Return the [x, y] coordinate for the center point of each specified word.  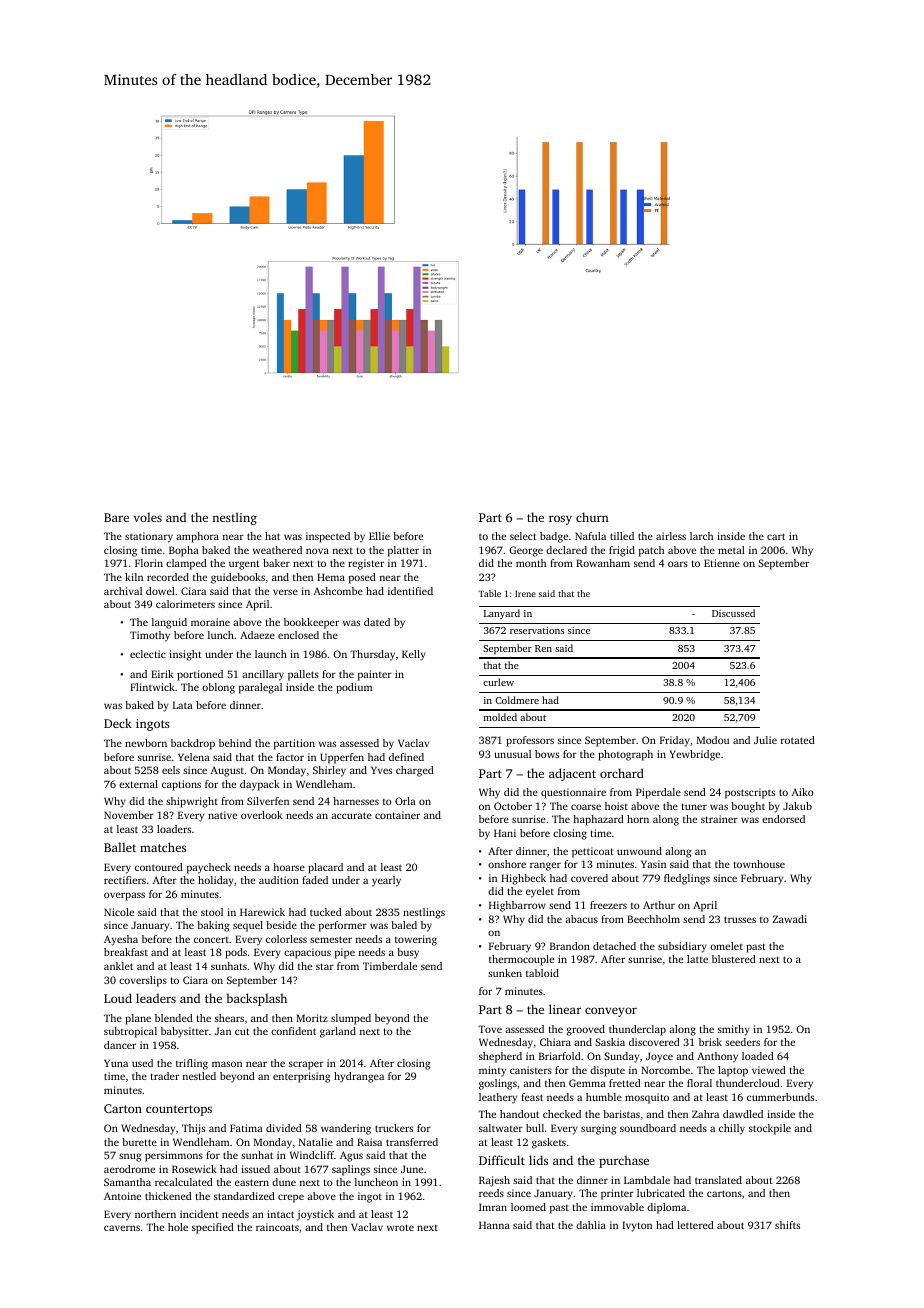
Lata [183, 705]
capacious [307, 953]
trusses [740, 919]
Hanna [494, 1225]
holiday [216, 881]
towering [416, 940]
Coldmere [517, 700]
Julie [765, 740]
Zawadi [790, 919]
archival [123, 591]
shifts [787, 1225]
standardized [244, 1196]
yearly [386, 881]
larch [701, 536]
